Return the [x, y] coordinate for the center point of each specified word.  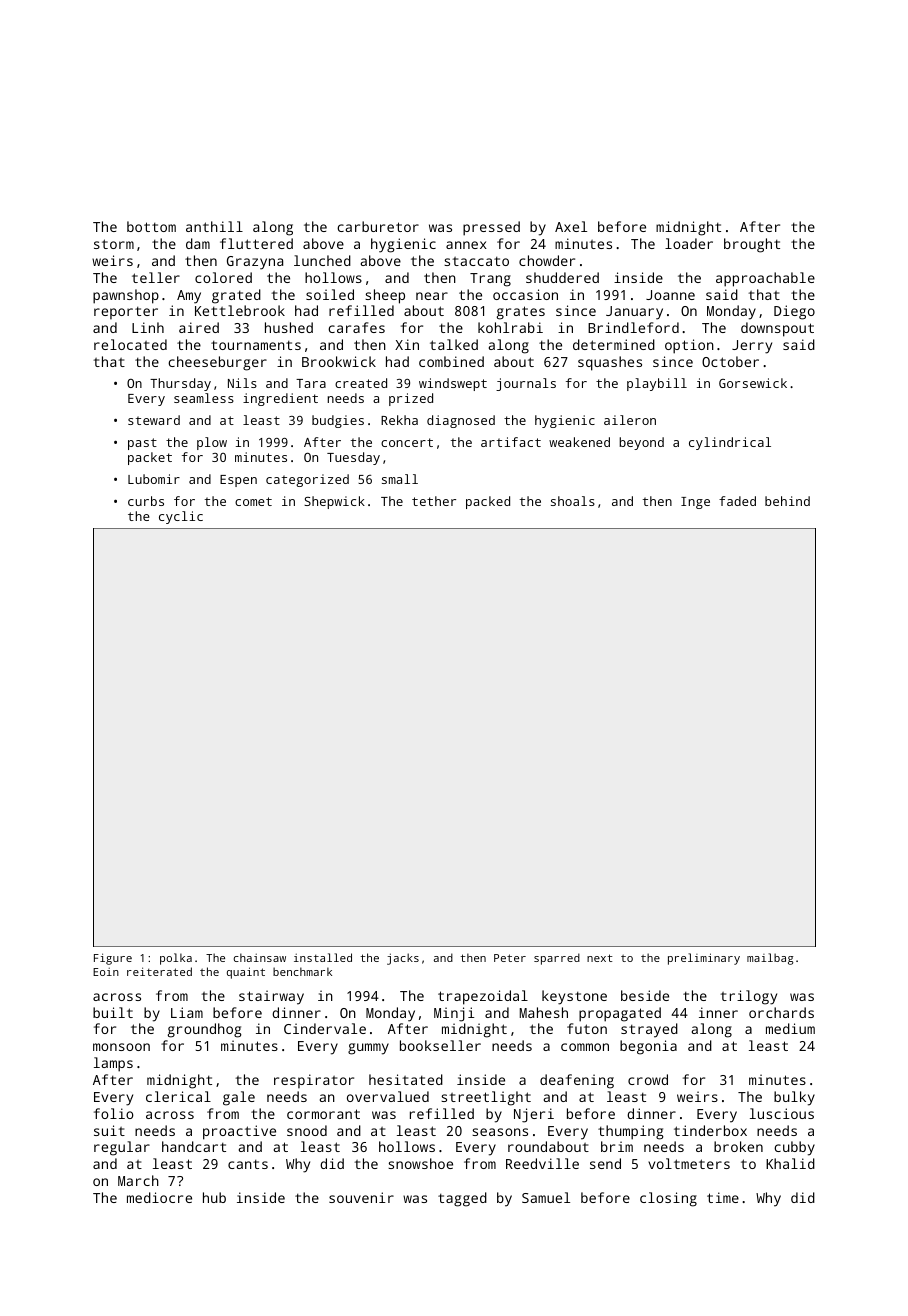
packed [488, 502]
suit [109, 1130]
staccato [476, 261]
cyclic [181, 517]
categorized [307, 480]
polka [176, 959]
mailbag [770, 959]
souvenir [361, 1197]
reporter [126, 313]
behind [787, 501]
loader [689, 243]
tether [434, 501]
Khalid [790, 1163]
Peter [510, 958]
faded [737, 501]
